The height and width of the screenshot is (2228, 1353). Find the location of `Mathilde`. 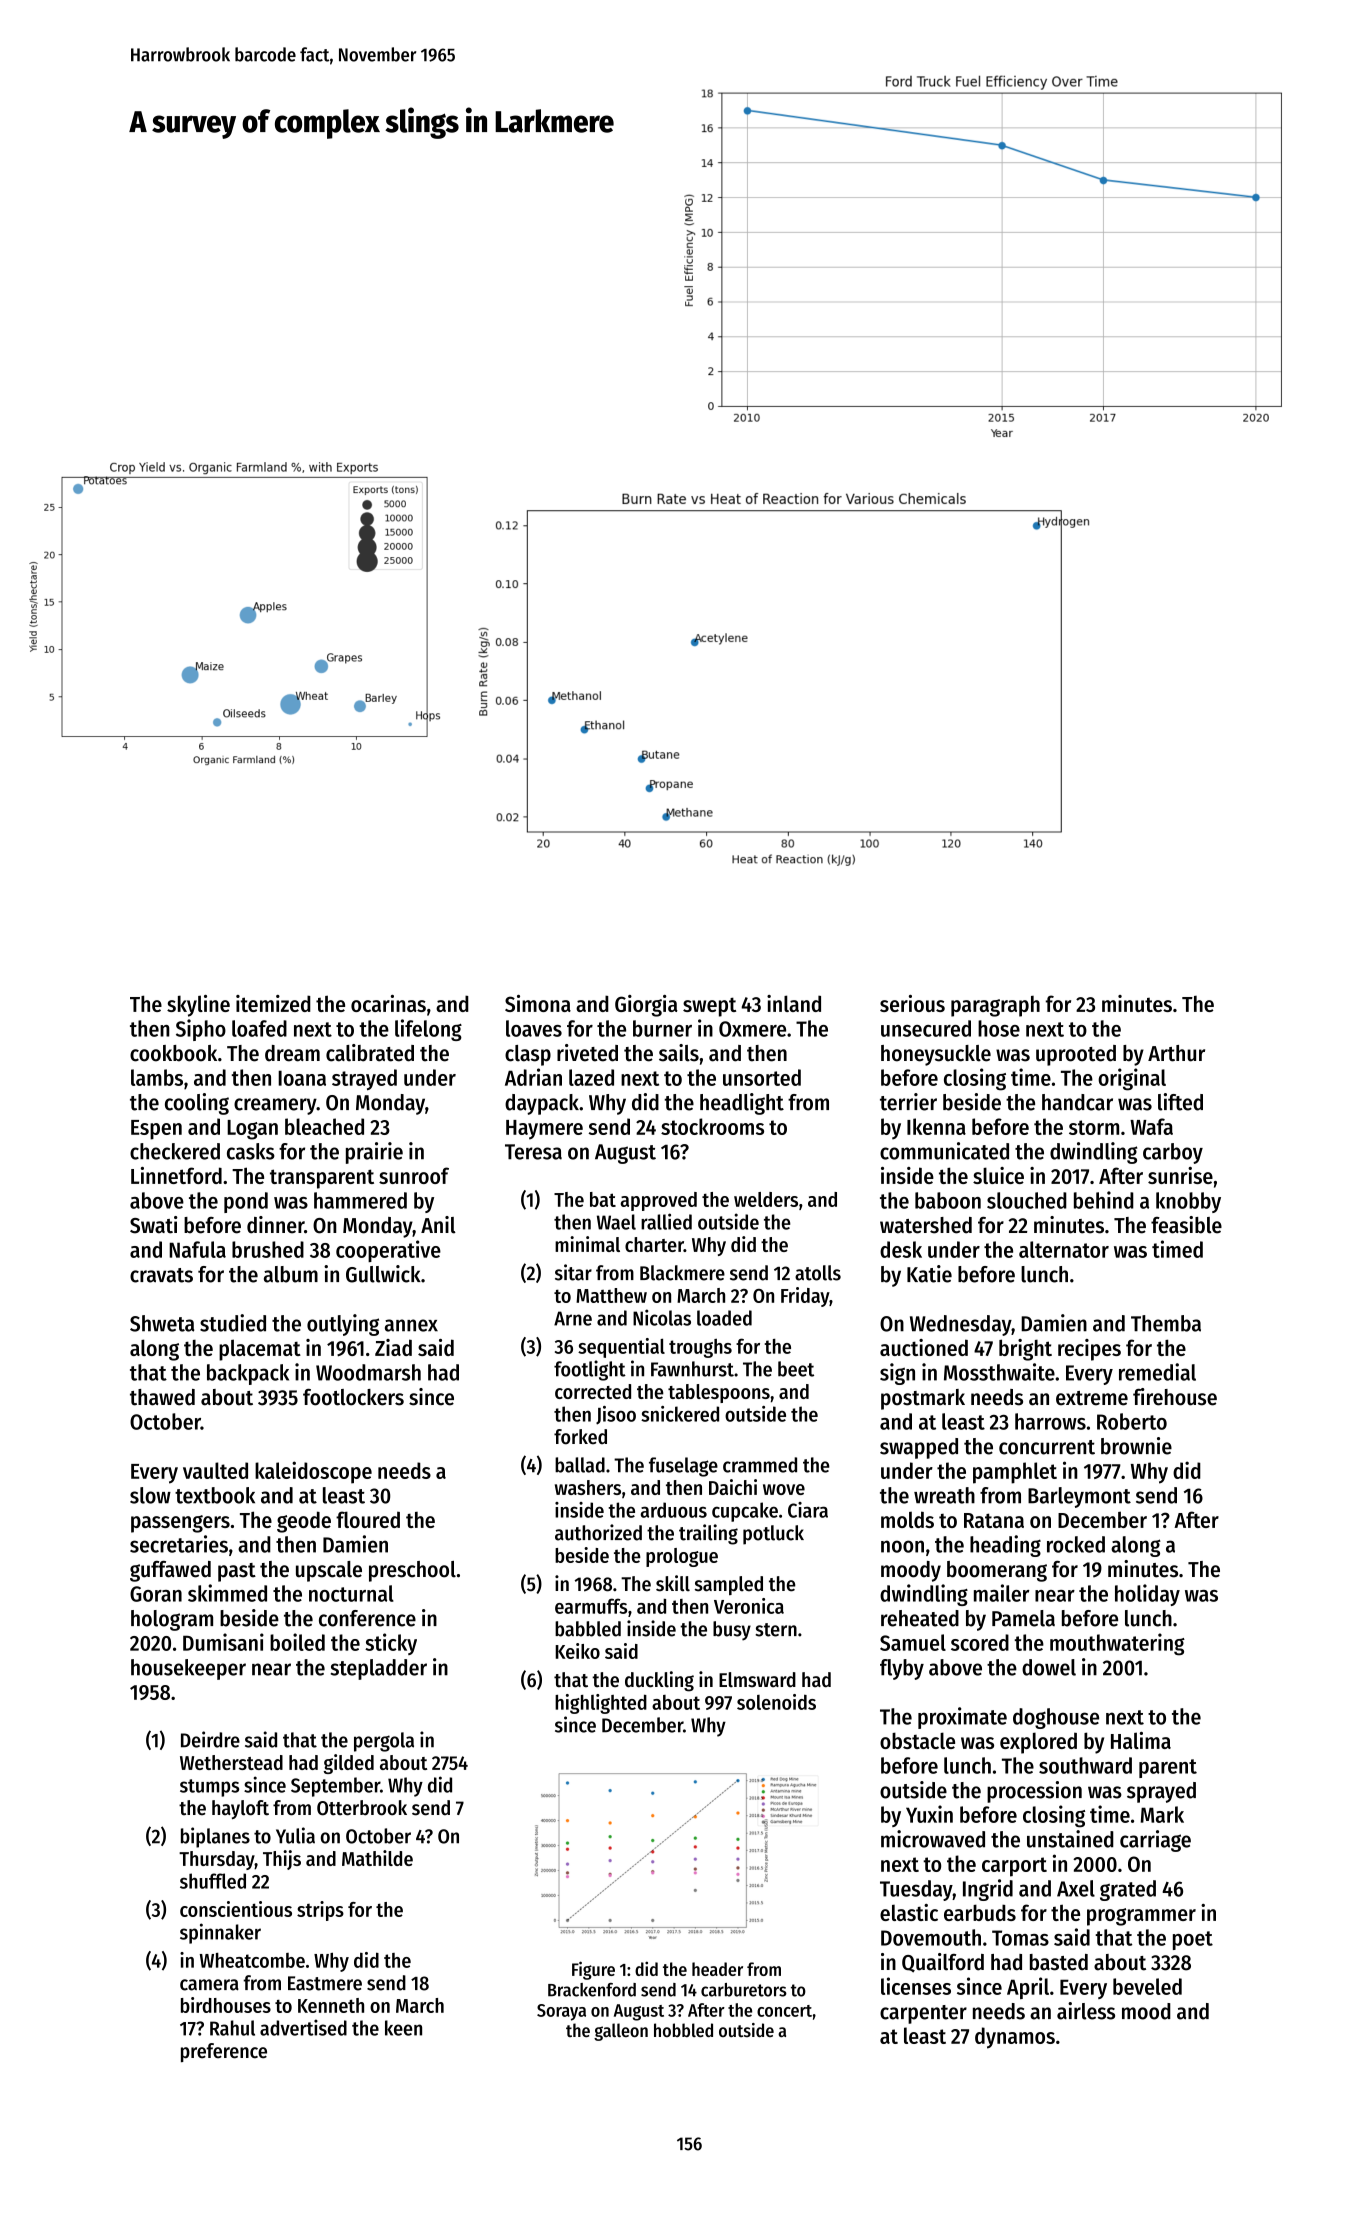

Mathilde is located at coordinates (377, 1858).
